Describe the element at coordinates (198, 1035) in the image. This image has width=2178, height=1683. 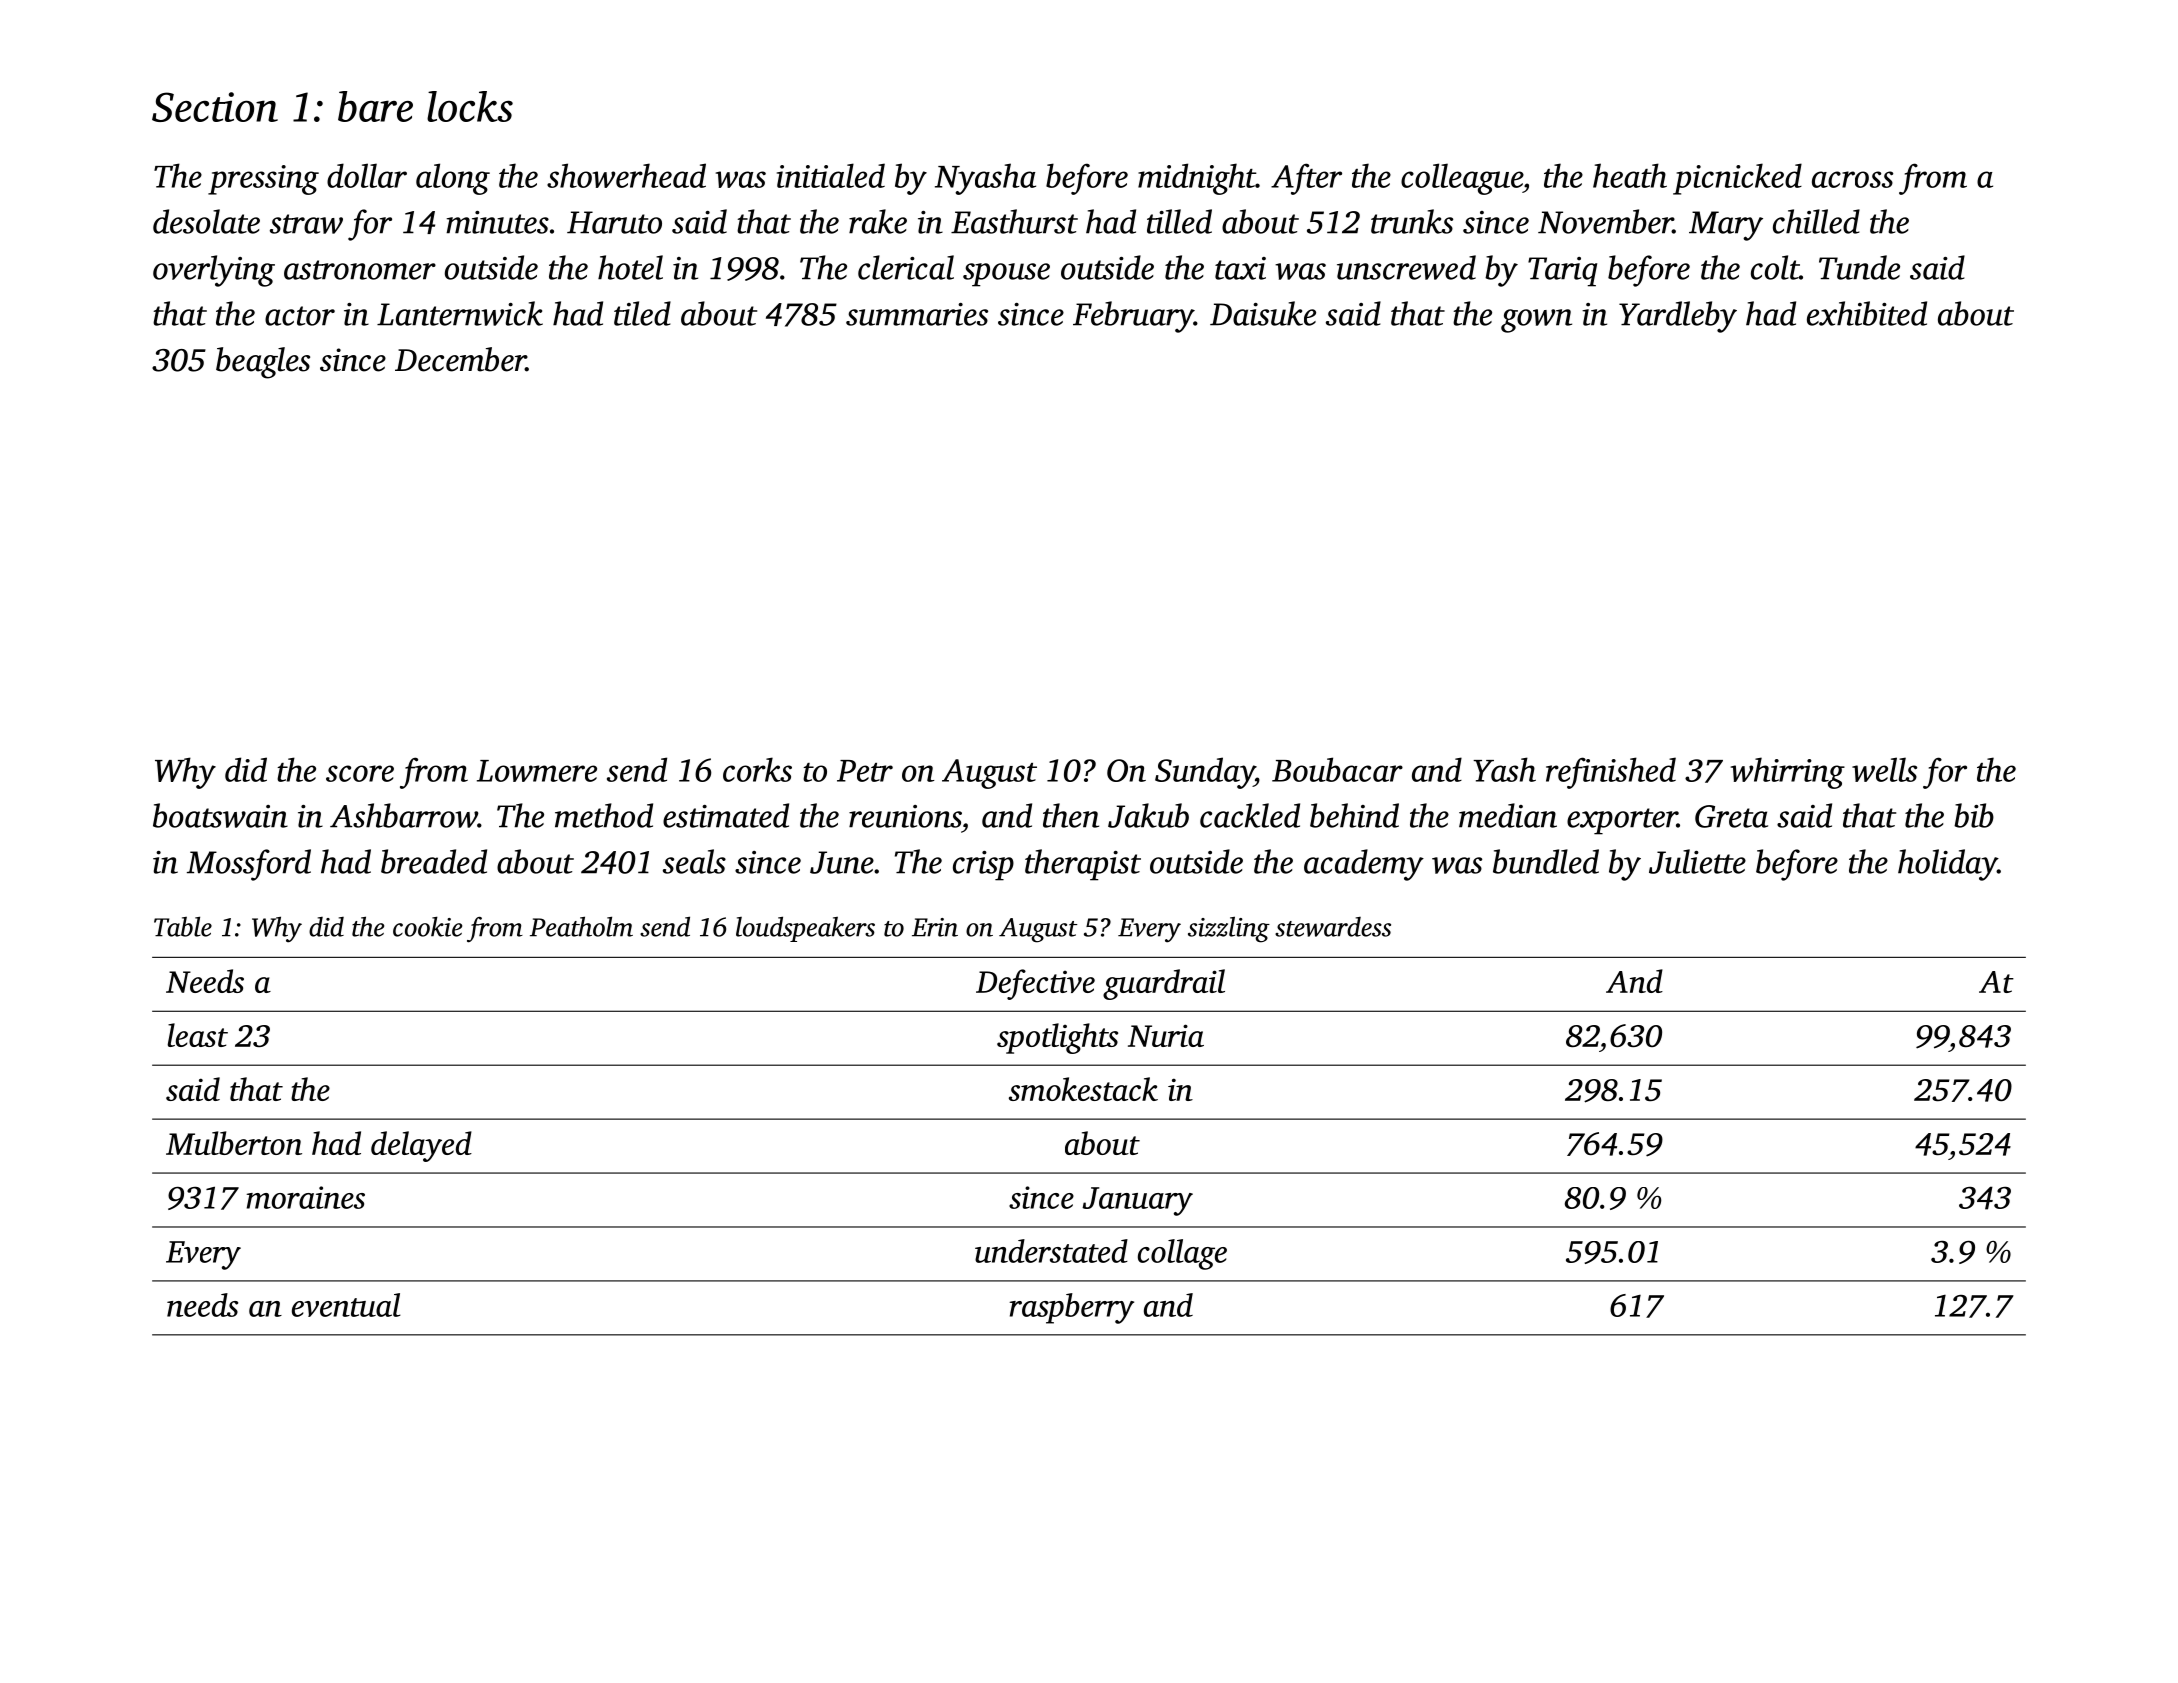
I see `least` at that location.
